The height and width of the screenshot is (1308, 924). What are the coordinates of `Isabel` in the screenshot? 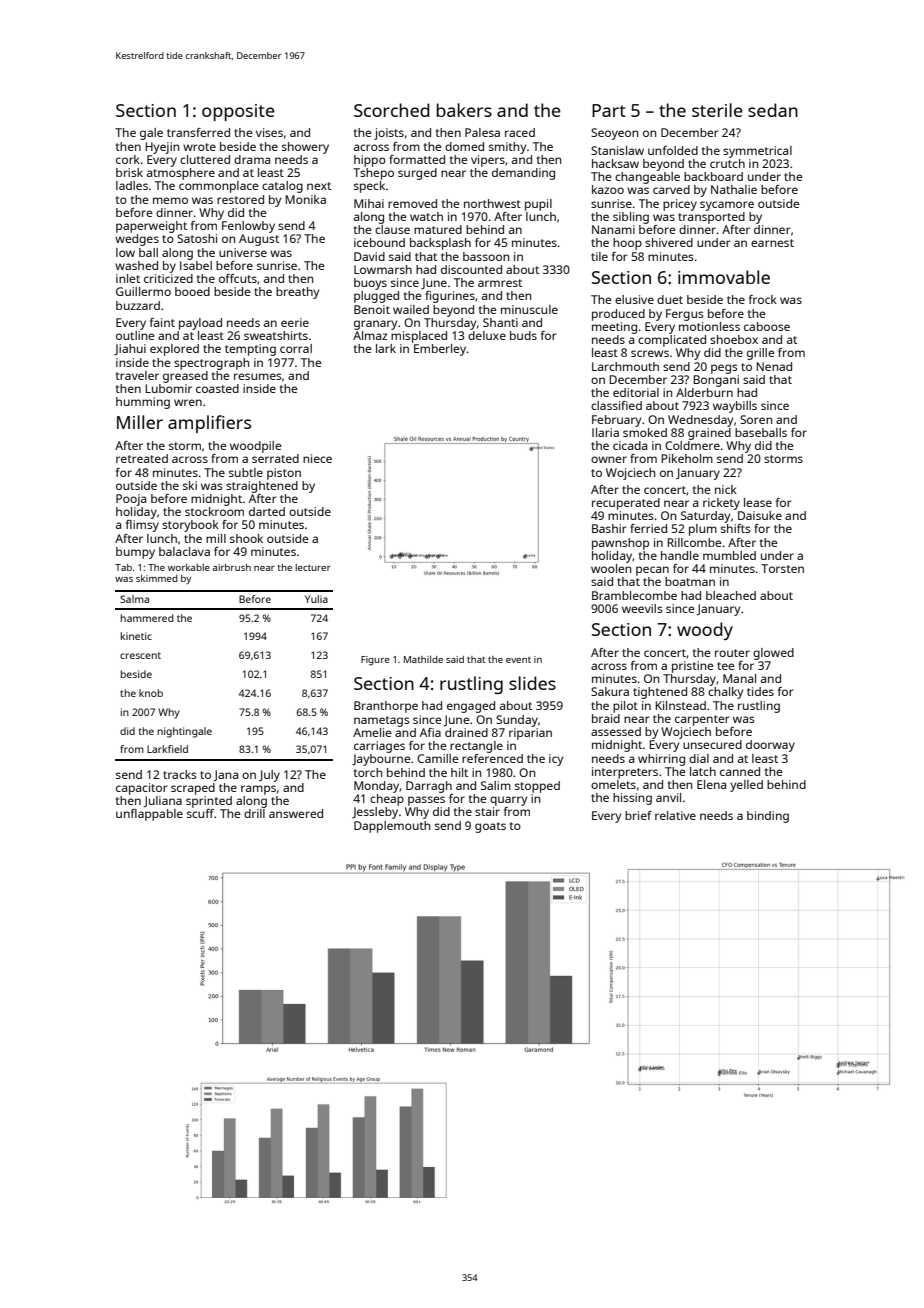 It's located at (196, 265).
